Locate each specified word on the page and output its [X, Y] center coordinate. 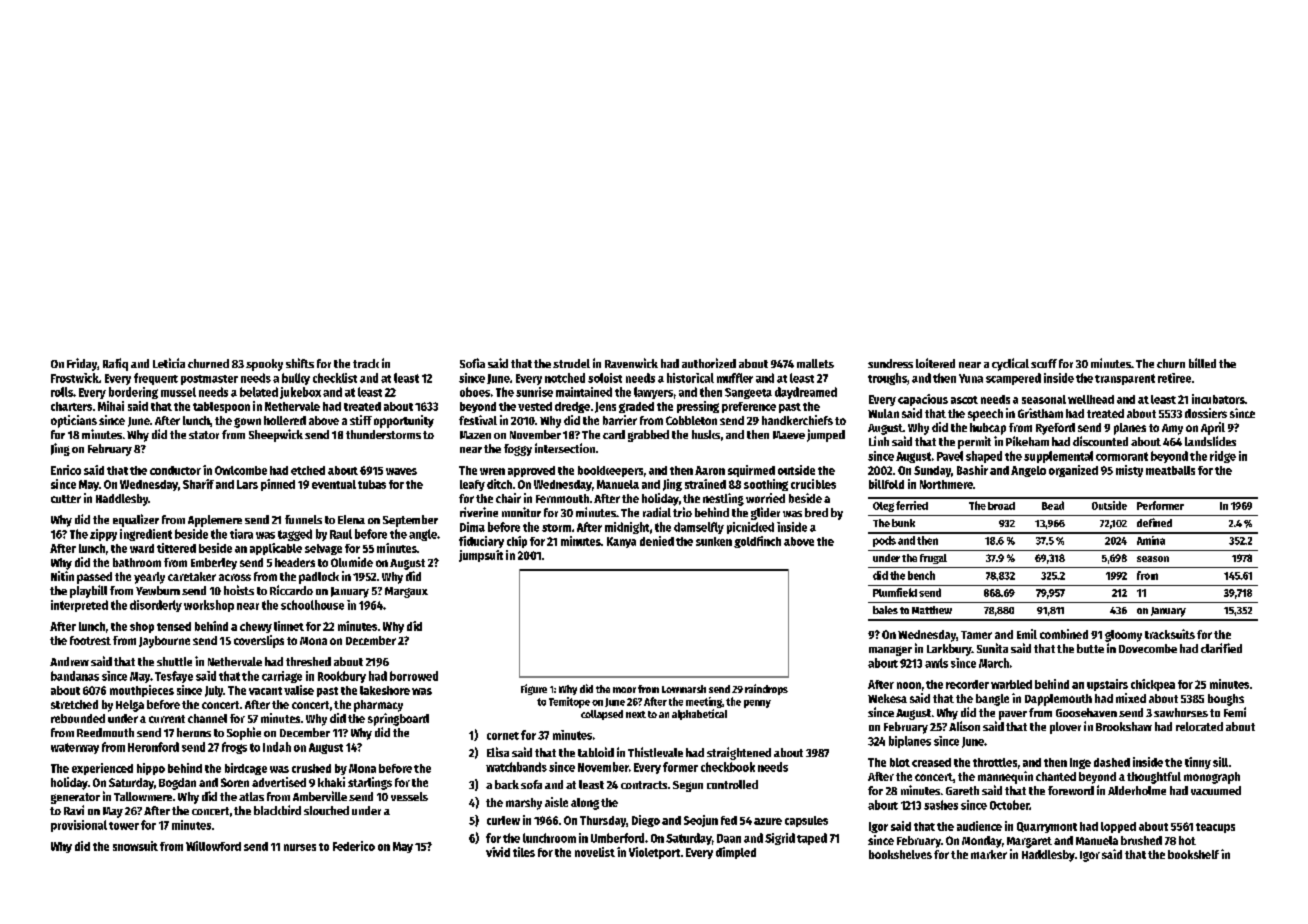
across [235, 577]
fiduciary [481, 542]
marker [989, 854]
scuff [1044, 363]
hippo [151, 769]
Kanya [621, 542]
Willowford [213, 846]
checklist [335, 378]
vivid [498, 852]
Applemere [215, 521]
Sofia [472, 363]
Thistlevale [655, 752]
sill [1220, 762]
